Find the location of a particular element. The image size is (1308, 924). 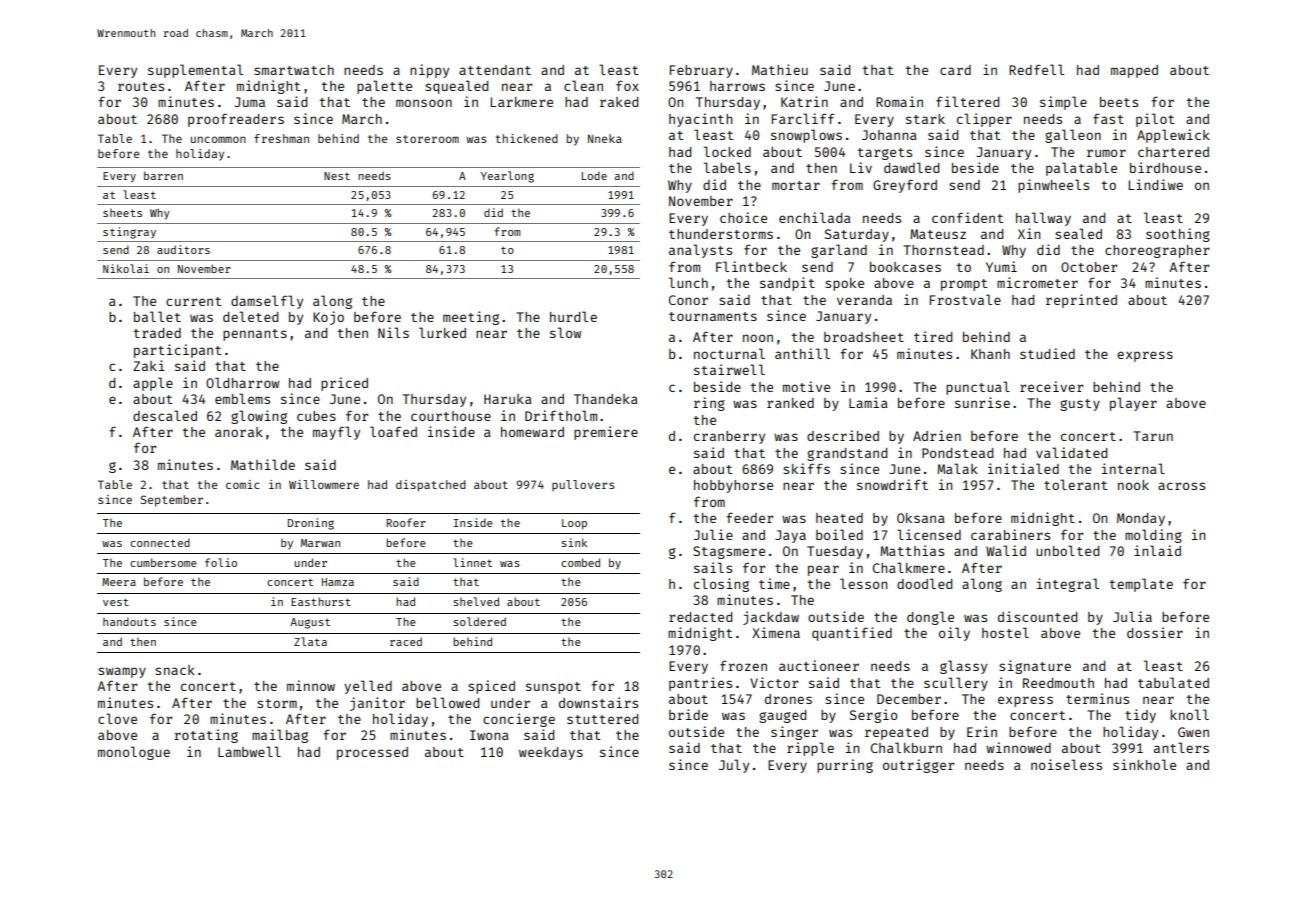

Redfell is located at coordinates (1036, 69).
